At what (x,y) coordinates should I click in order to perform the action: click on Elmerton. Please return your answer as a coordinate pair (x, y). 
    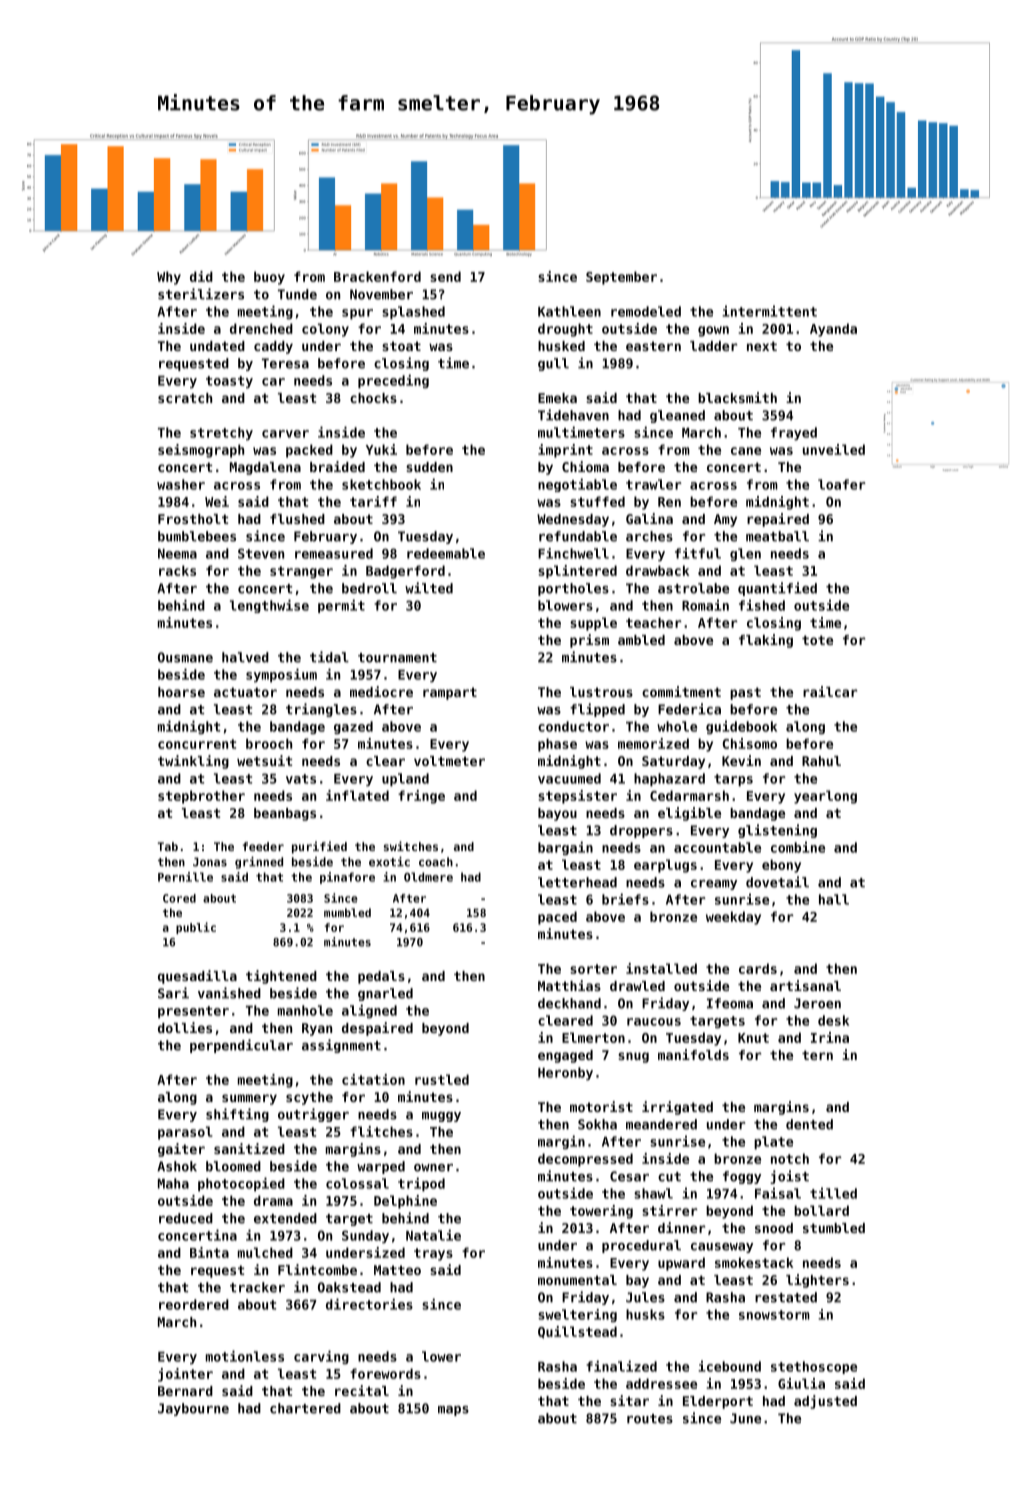
    Looking at the image, I should click on (593, 1037).
